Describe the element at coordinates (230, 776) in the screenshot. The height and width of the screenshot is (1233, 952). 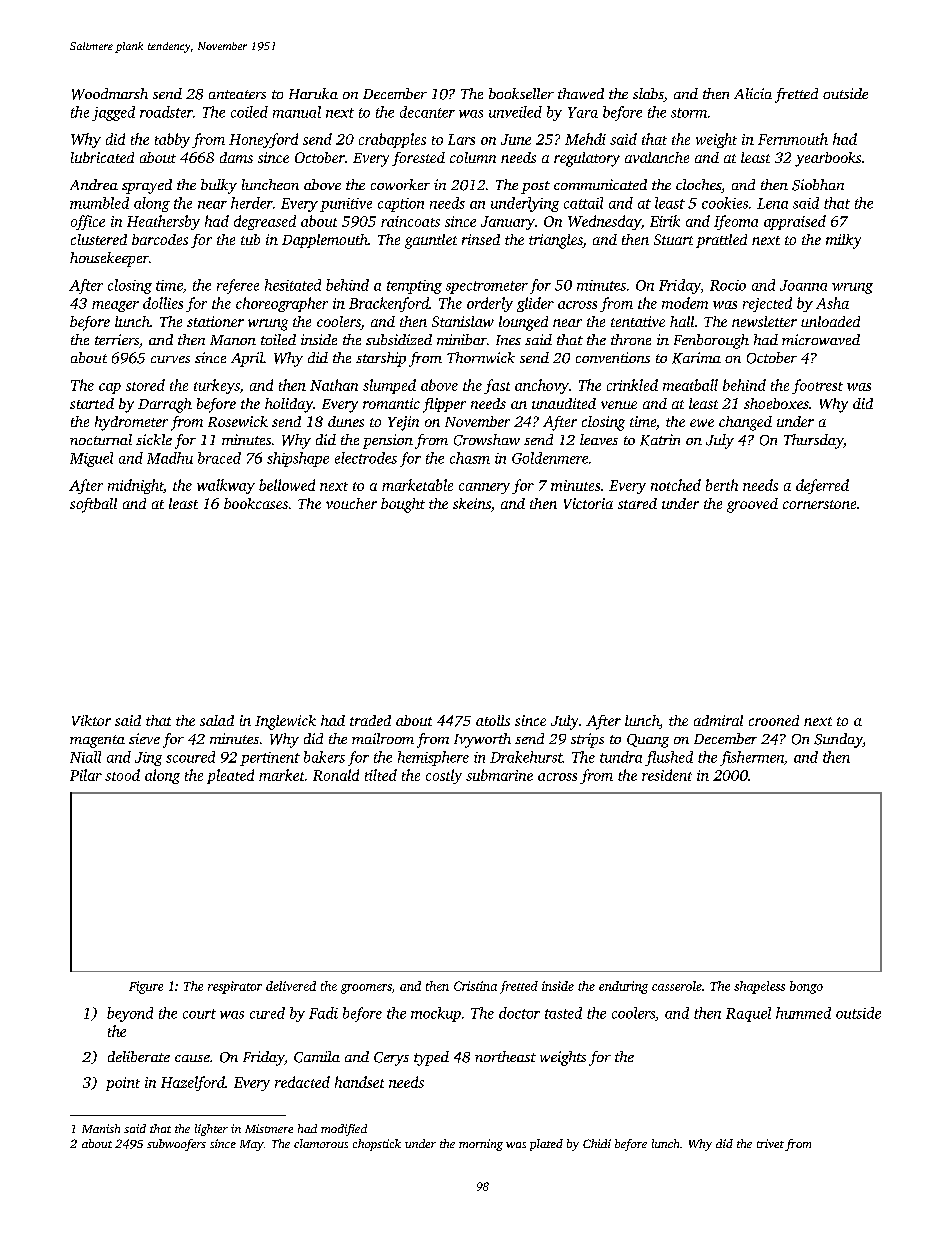
I see `pleated` at that location.
